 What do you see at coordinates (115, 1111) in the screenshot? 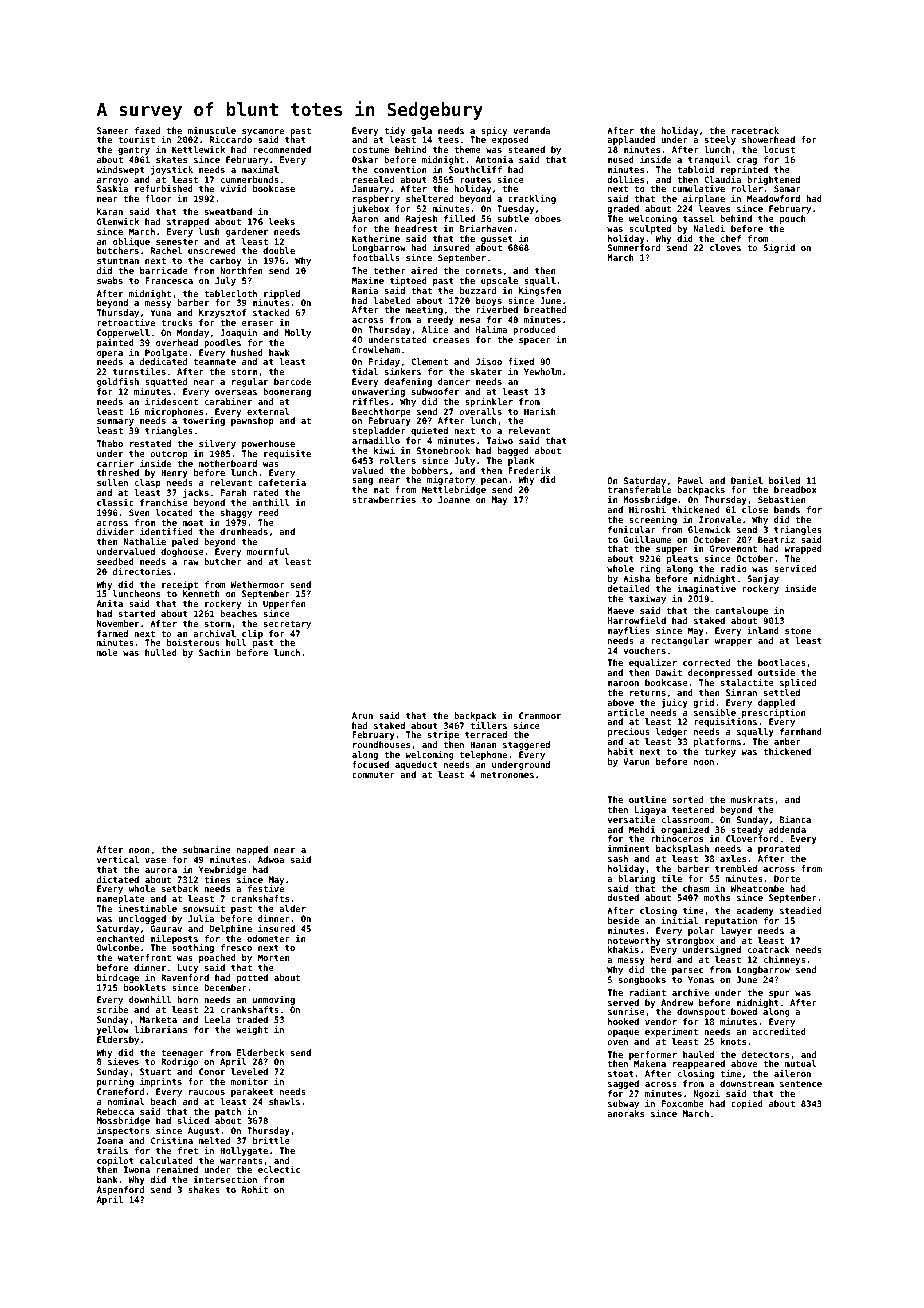
I see `Rebecca` at bounding box center [115, 1111].
